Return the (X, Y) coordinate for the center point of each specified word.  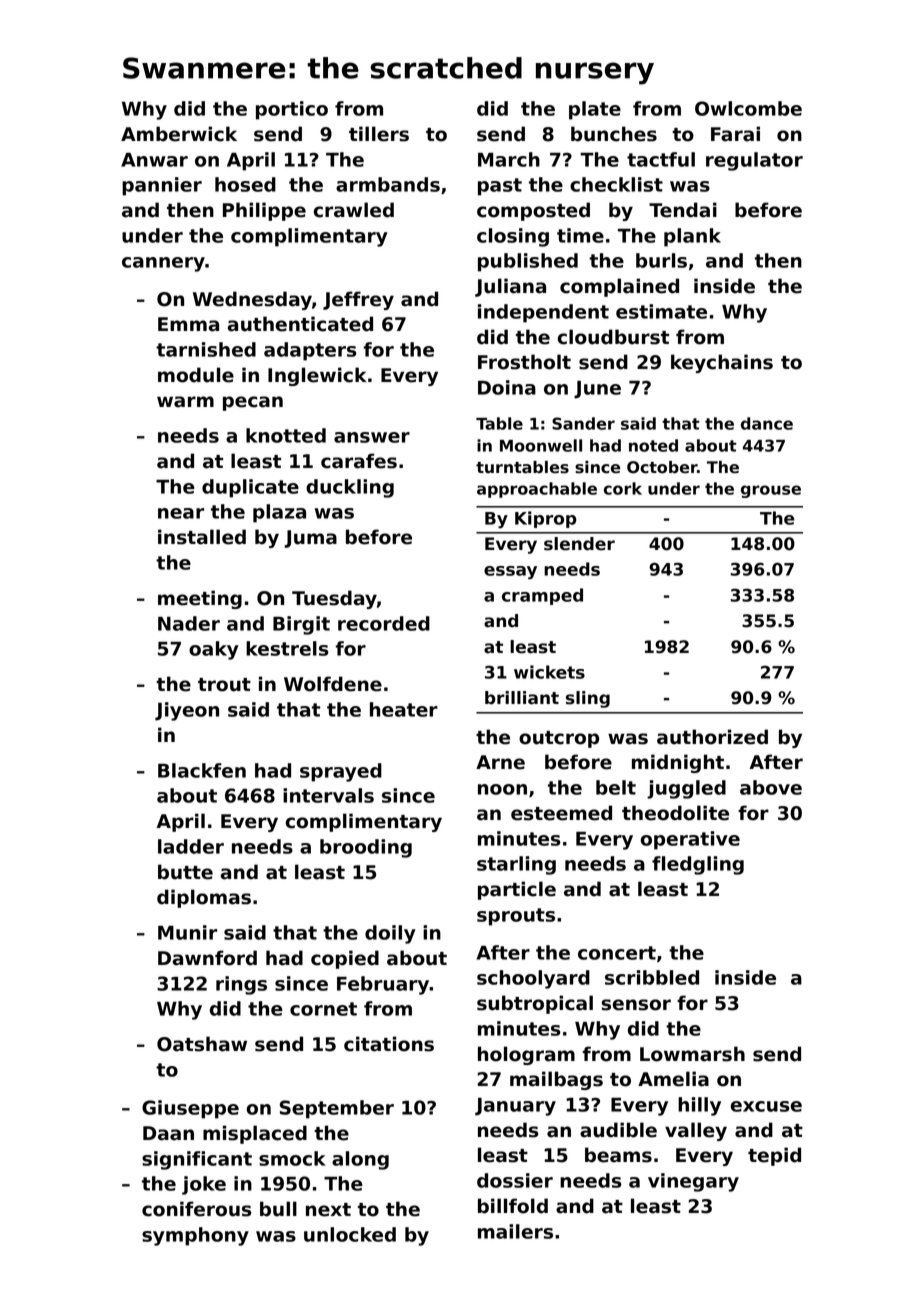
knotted (286, 435)
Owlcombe (748, 108)
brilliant (522, 698)
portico (292, 110)
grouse (771, 491)
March (509, 159)
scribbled (652, 977)
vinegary (693, 1182)
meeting (200, 599)
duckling (350, 488)
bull (278, 1209)
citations (389, 1044)
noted (653, 445)
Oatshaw (202, 1044)
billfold (513, 1206)
